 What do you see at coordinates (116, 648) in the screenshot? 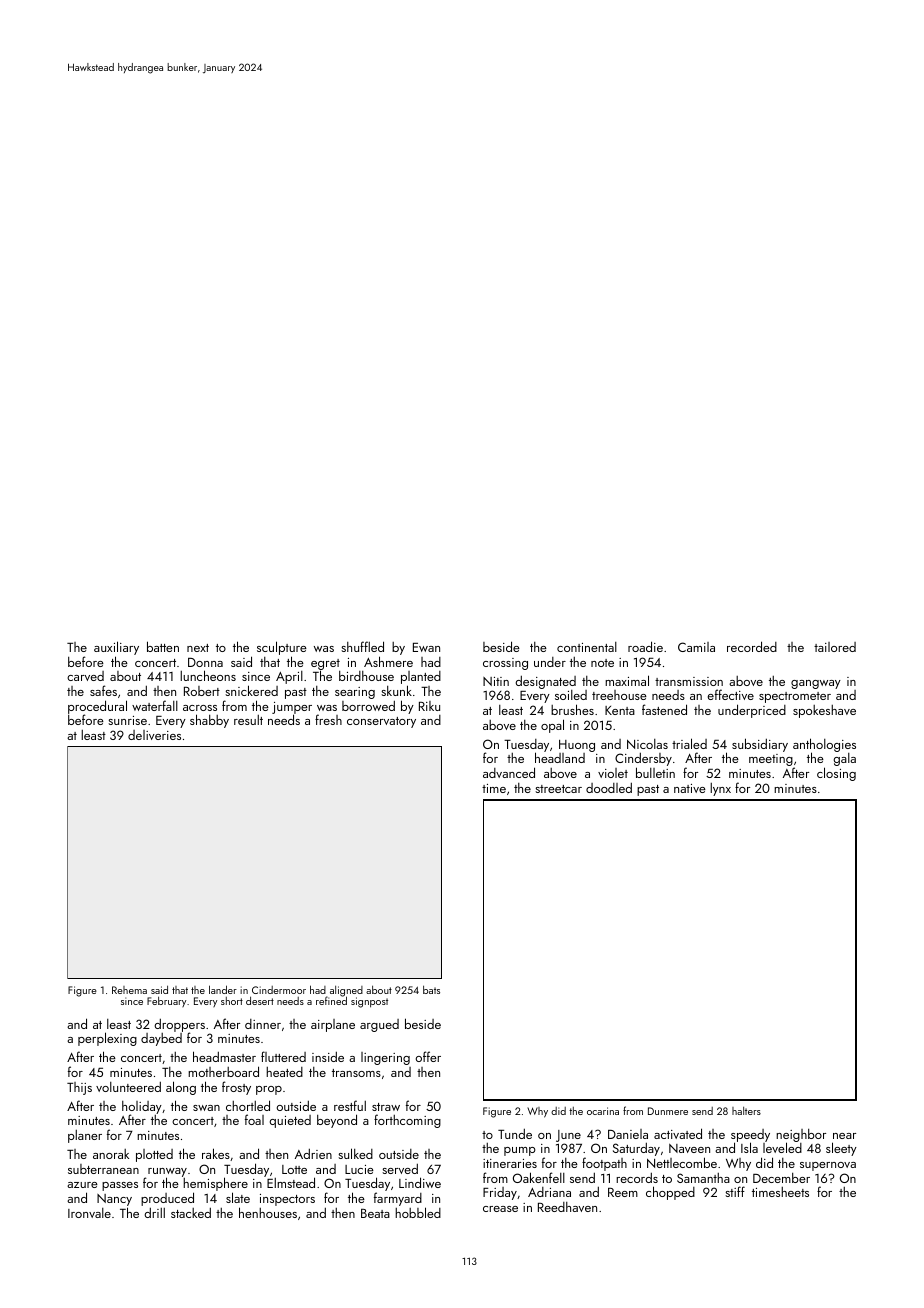
I see `auxiliary` at bounding box center [116, 648].
